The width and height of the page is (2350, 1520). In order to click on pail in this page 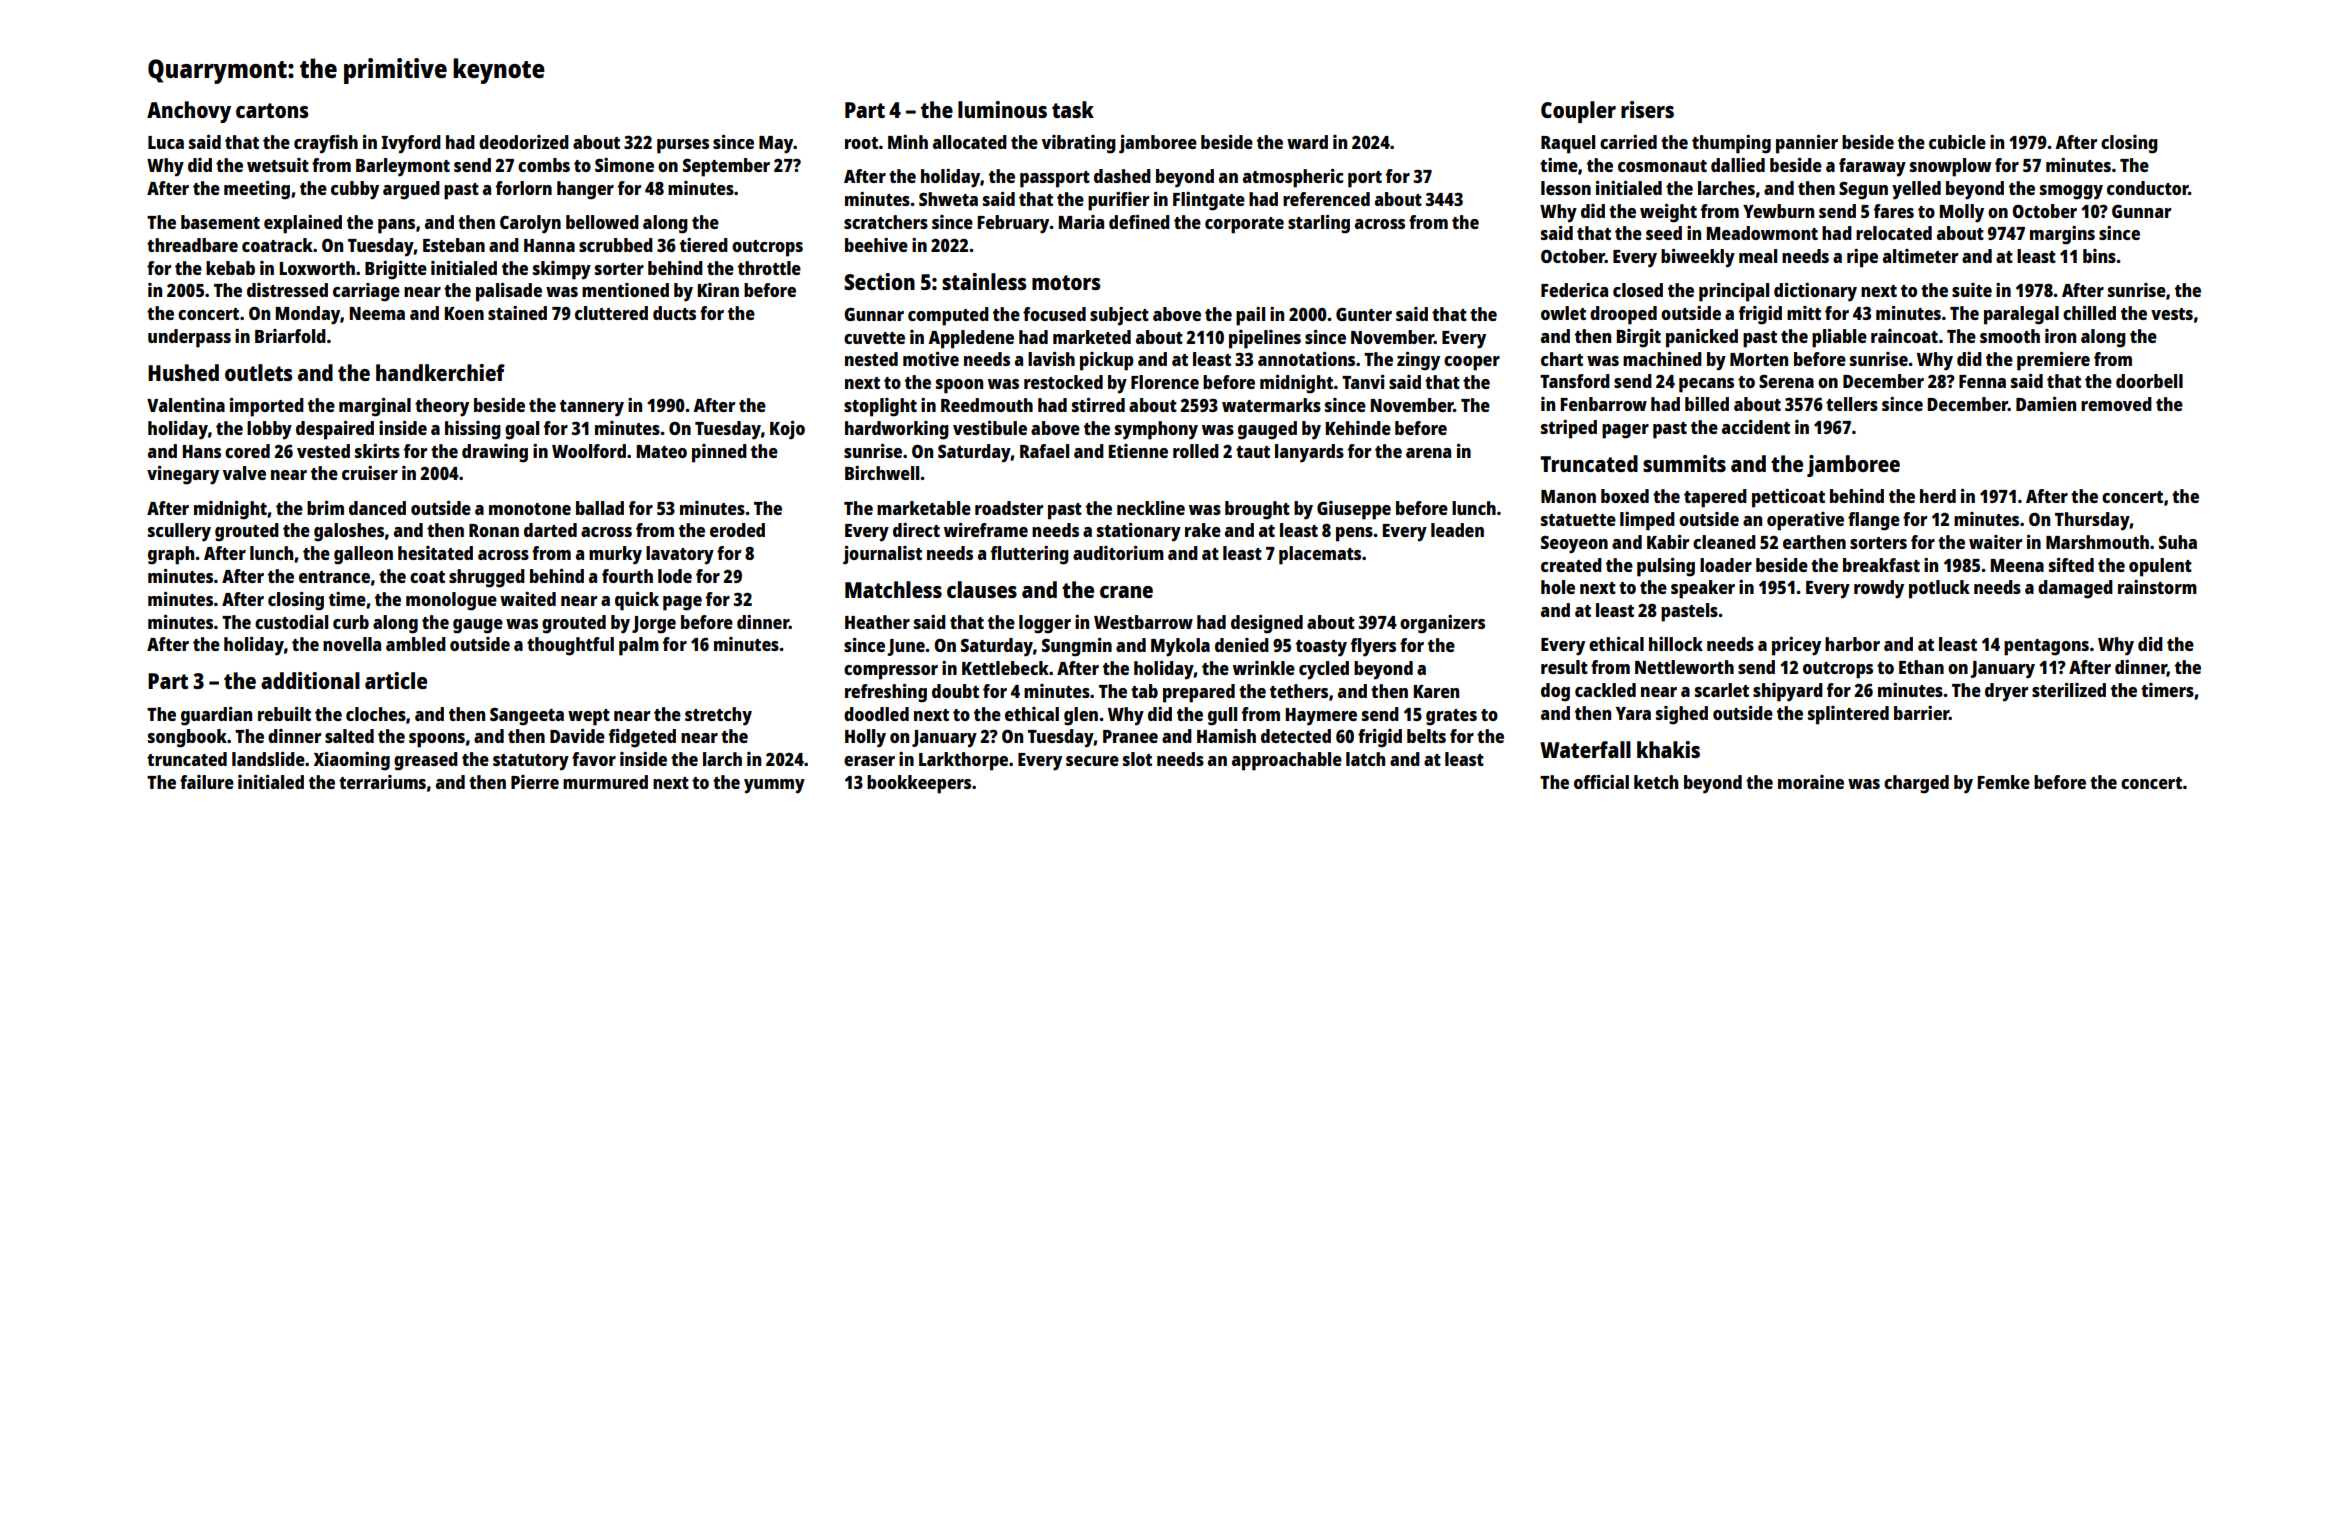, I will do `click(1250, 316)`.
